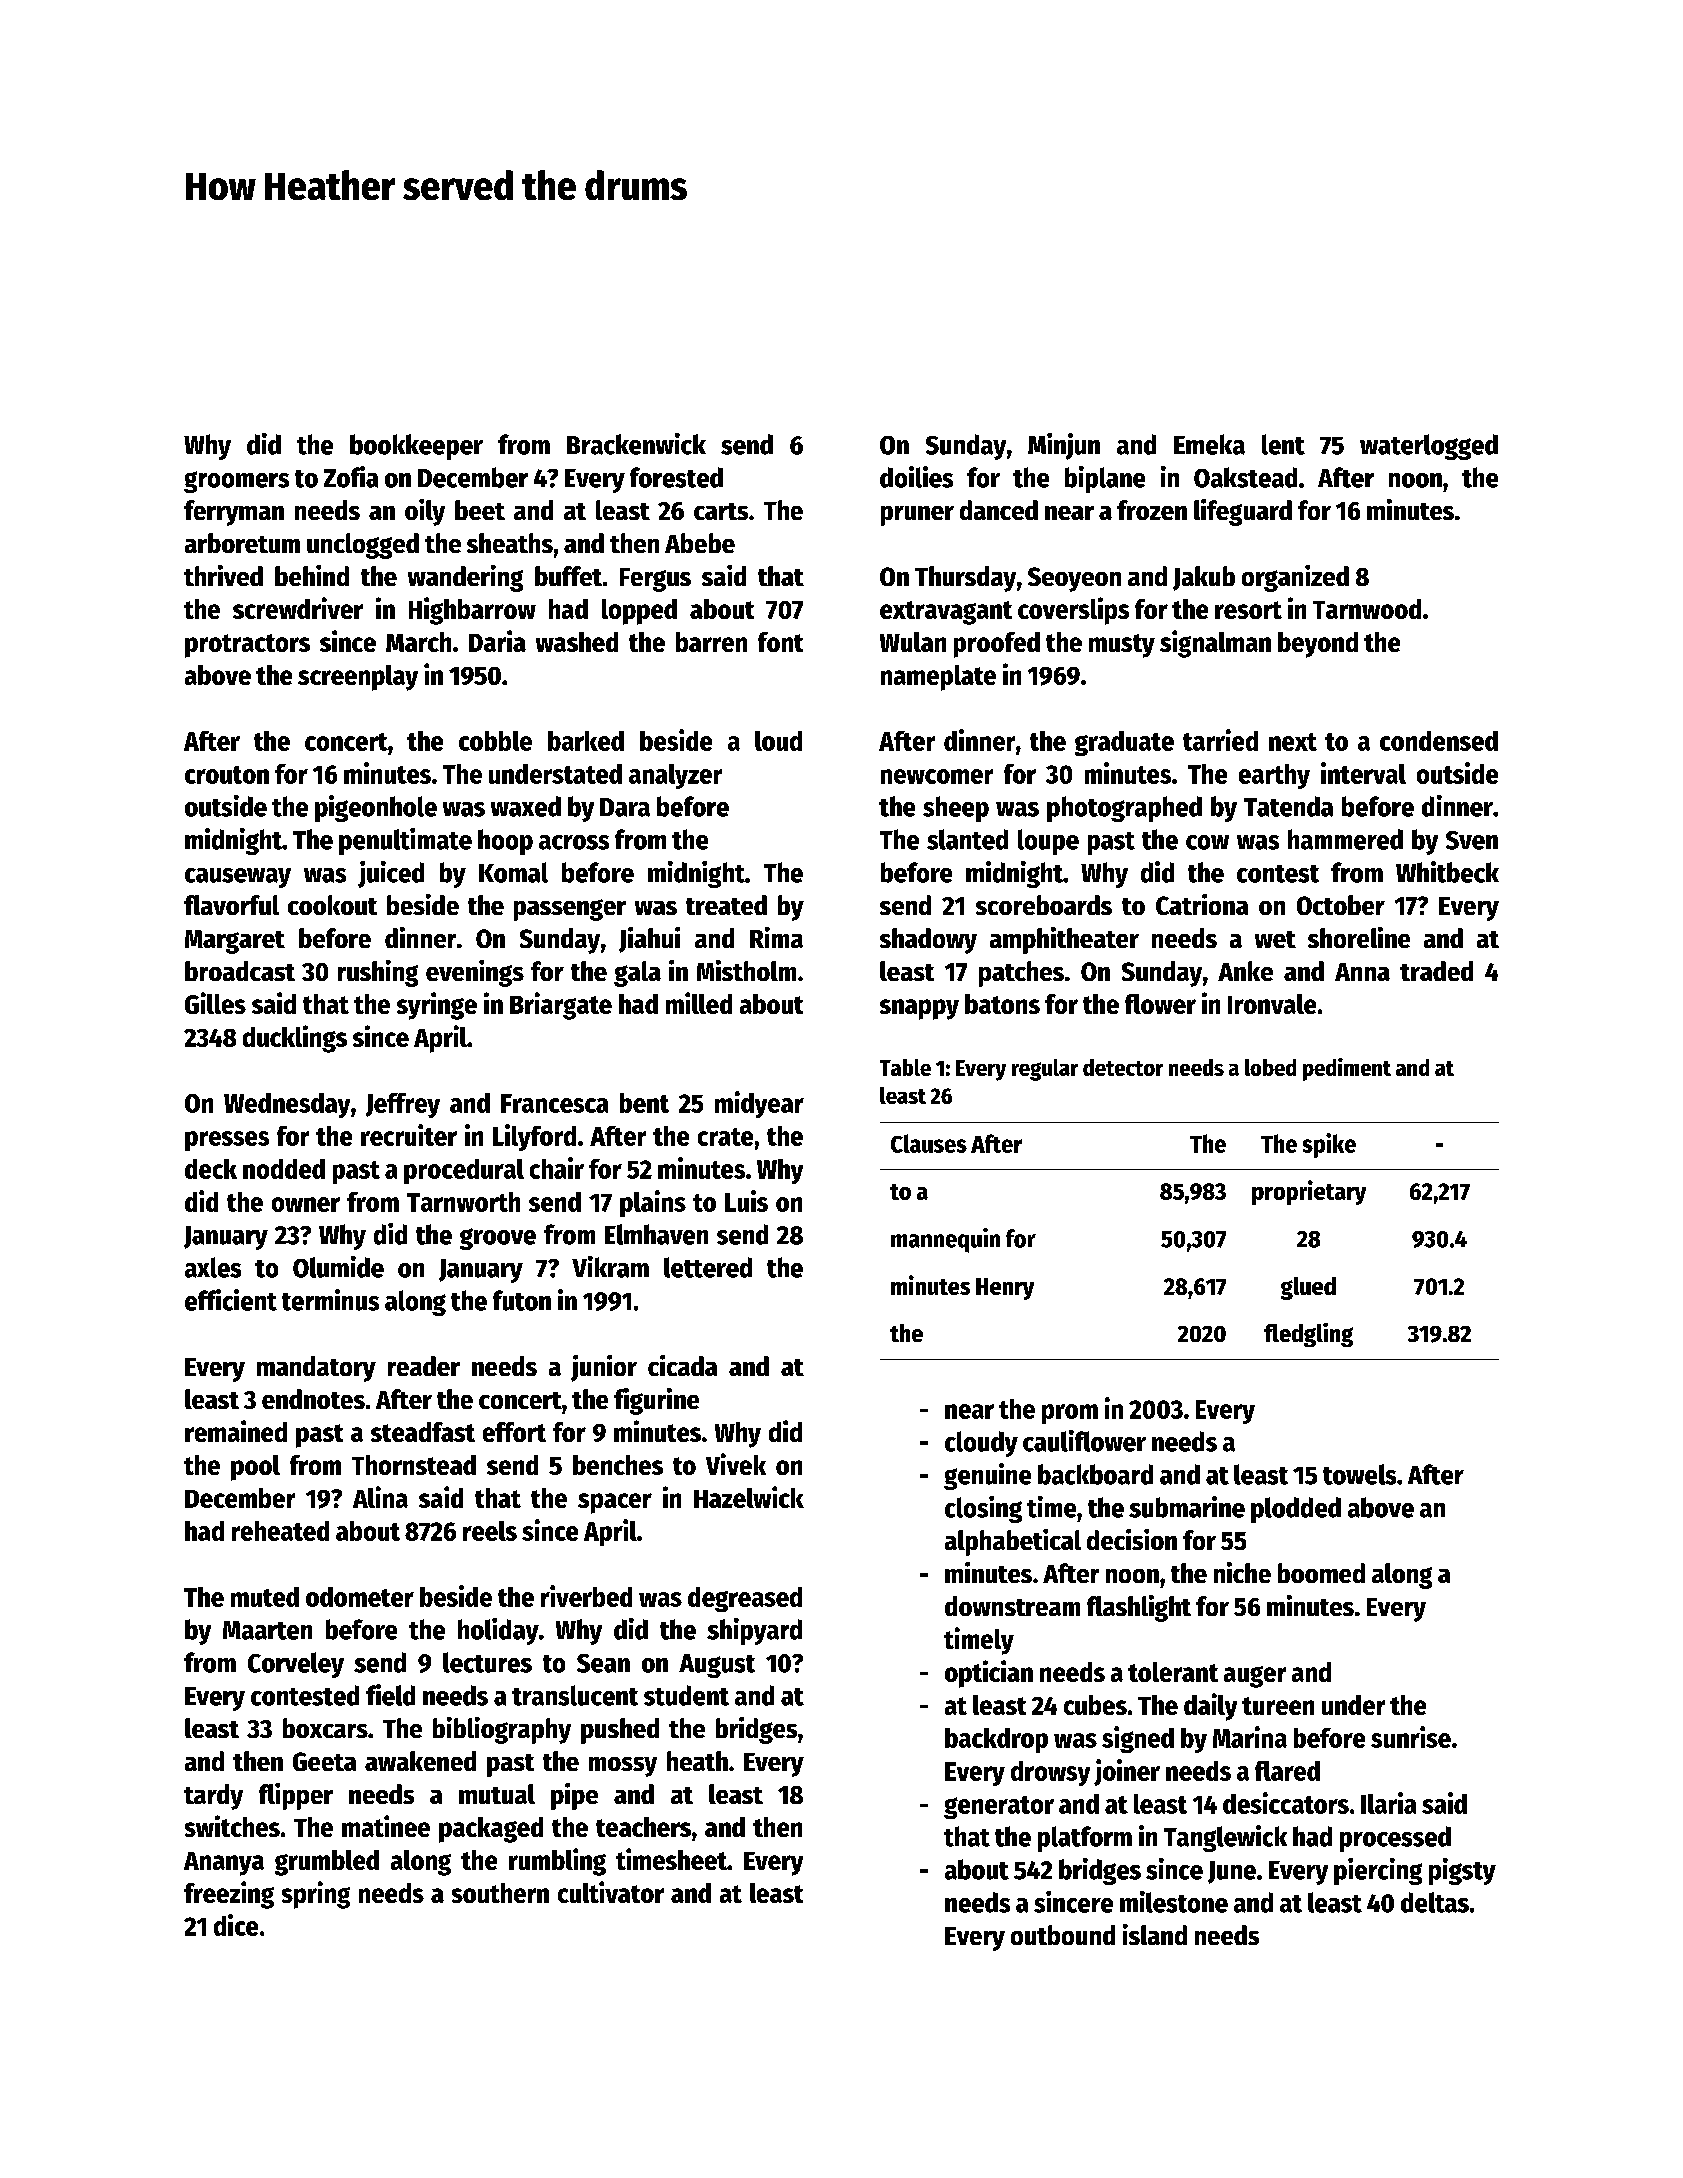 Image resolution: width=1683 pixels, height=2178 pixels. What do you see at coordinates (1341, 905) in the screenshot?
I see `October` at bounding box center [1341, 905].
